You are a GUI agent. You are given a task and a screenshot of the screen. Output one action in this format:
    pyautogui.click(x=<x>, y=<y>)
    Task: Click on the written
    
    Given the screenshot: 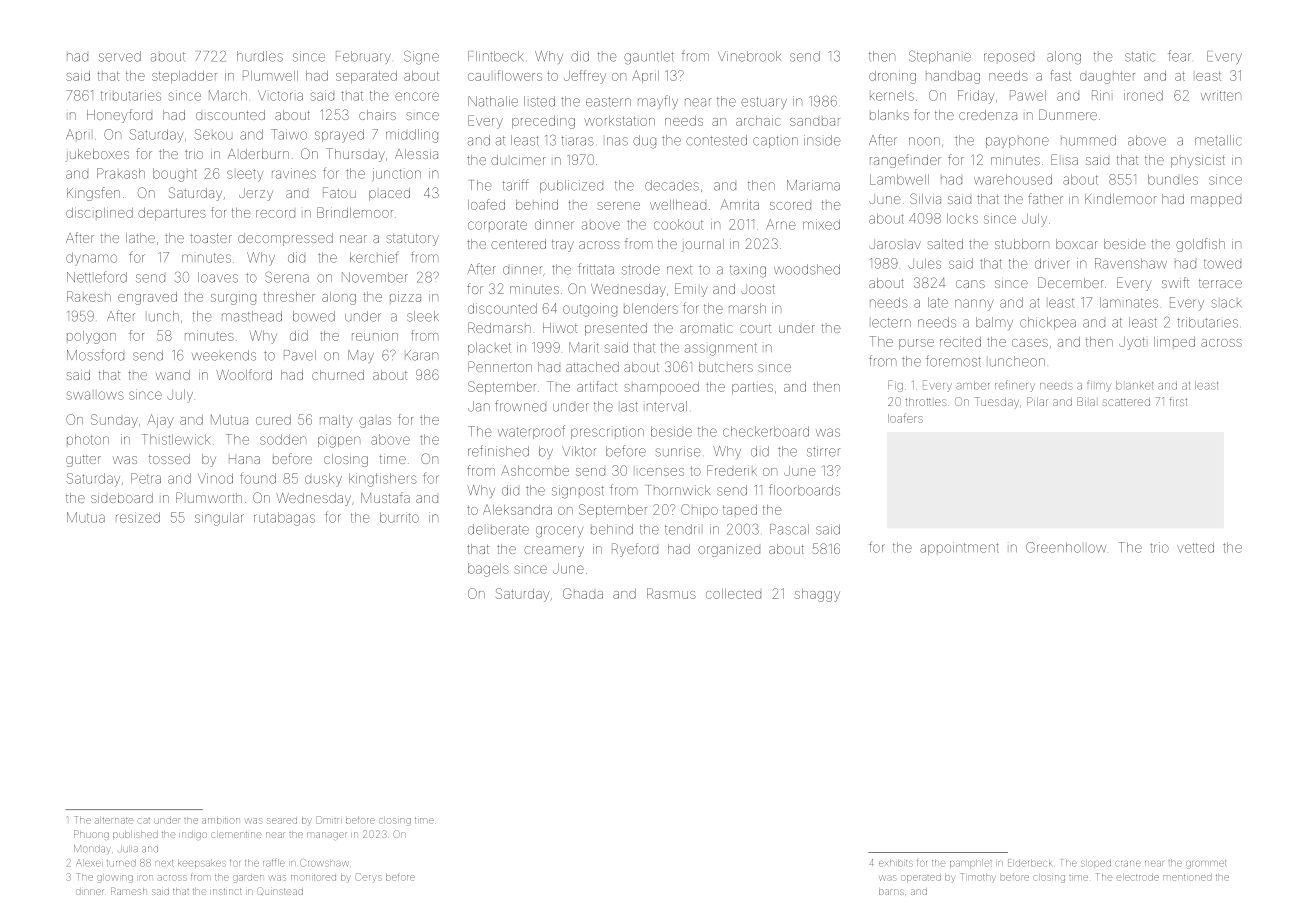 What is the action you would take?
    pyautogui.click(x=1221, y=95)
